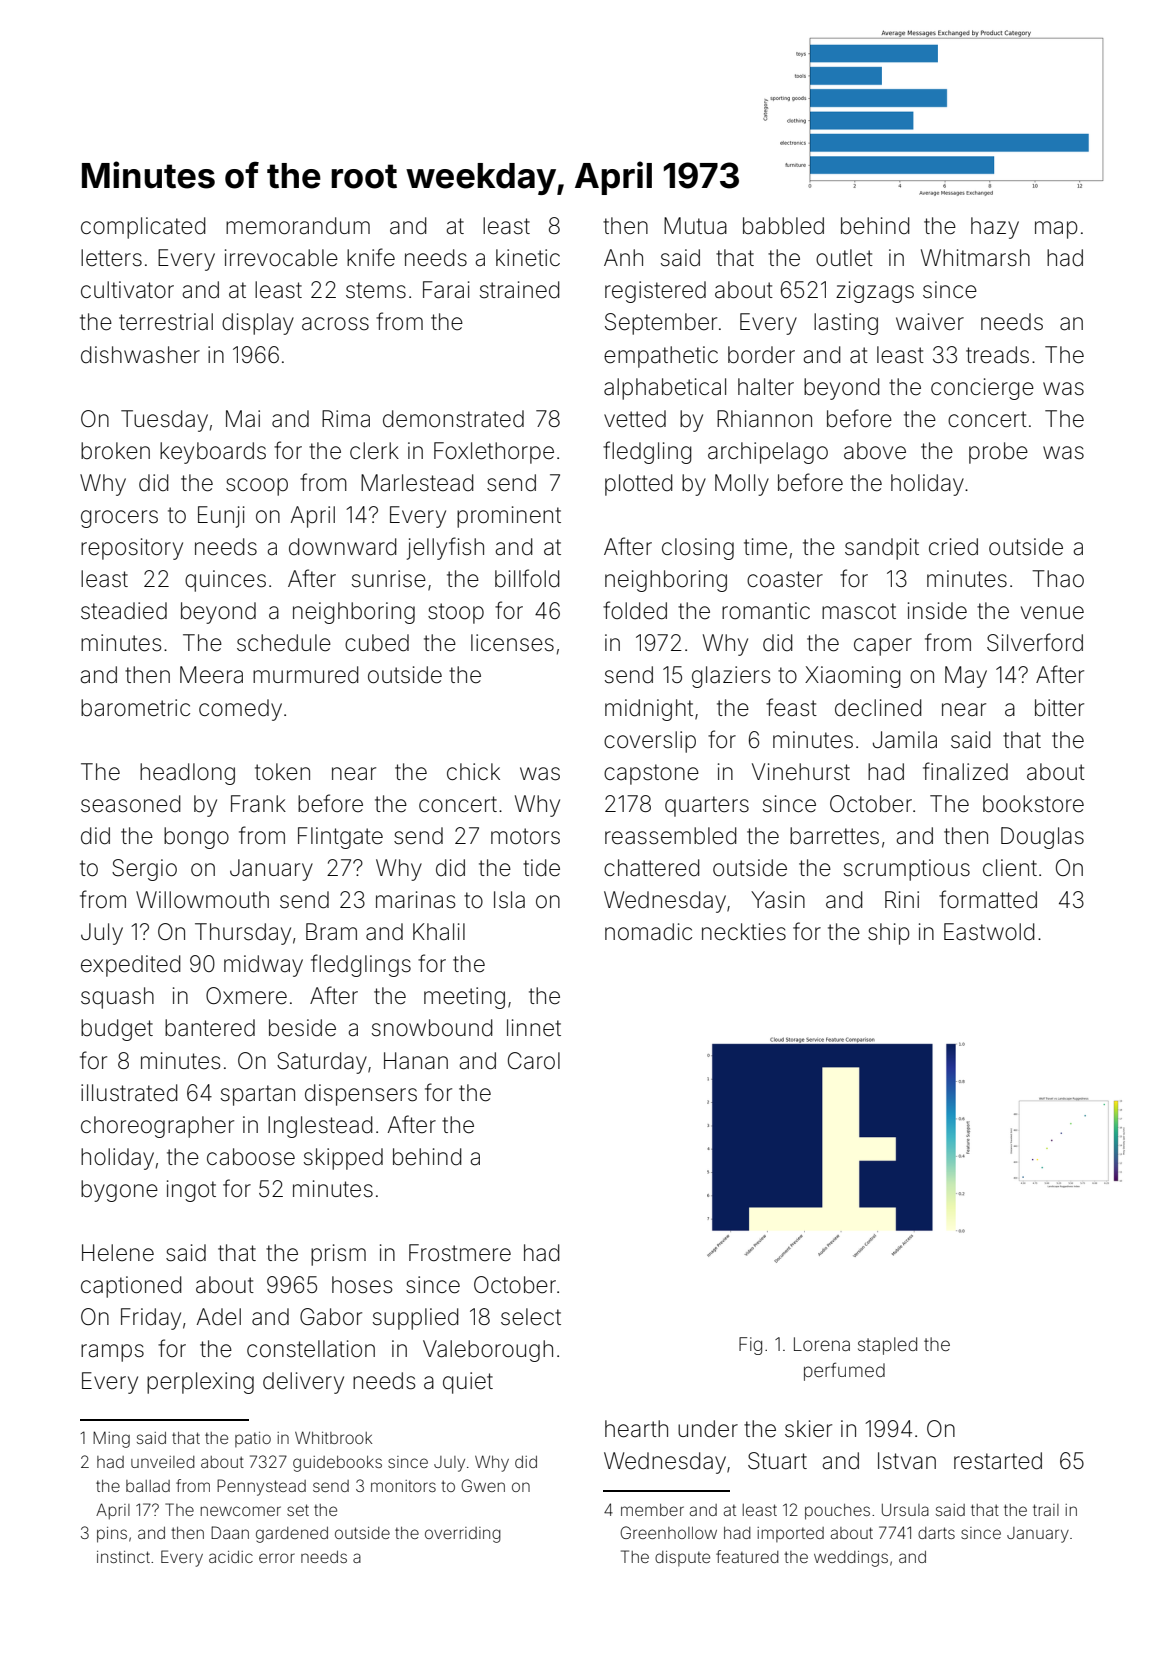 This screenshot has height=1654, width=1165. What do you see at coordinates (953, 547) in the screenshot?
I see `cried` at bounding box center [953, 547].
